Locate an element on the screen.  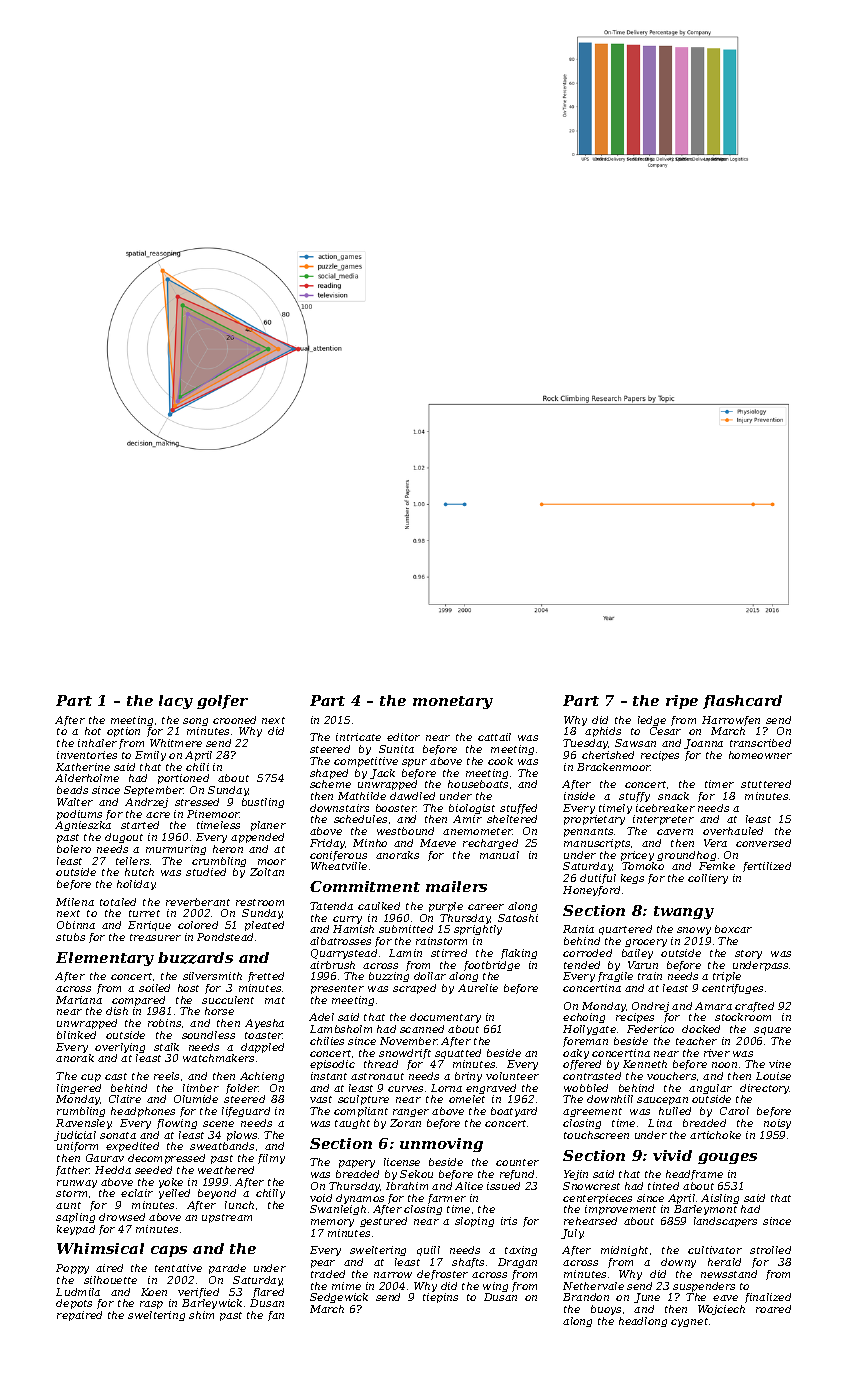
career is located at coordinates (486, 907).
